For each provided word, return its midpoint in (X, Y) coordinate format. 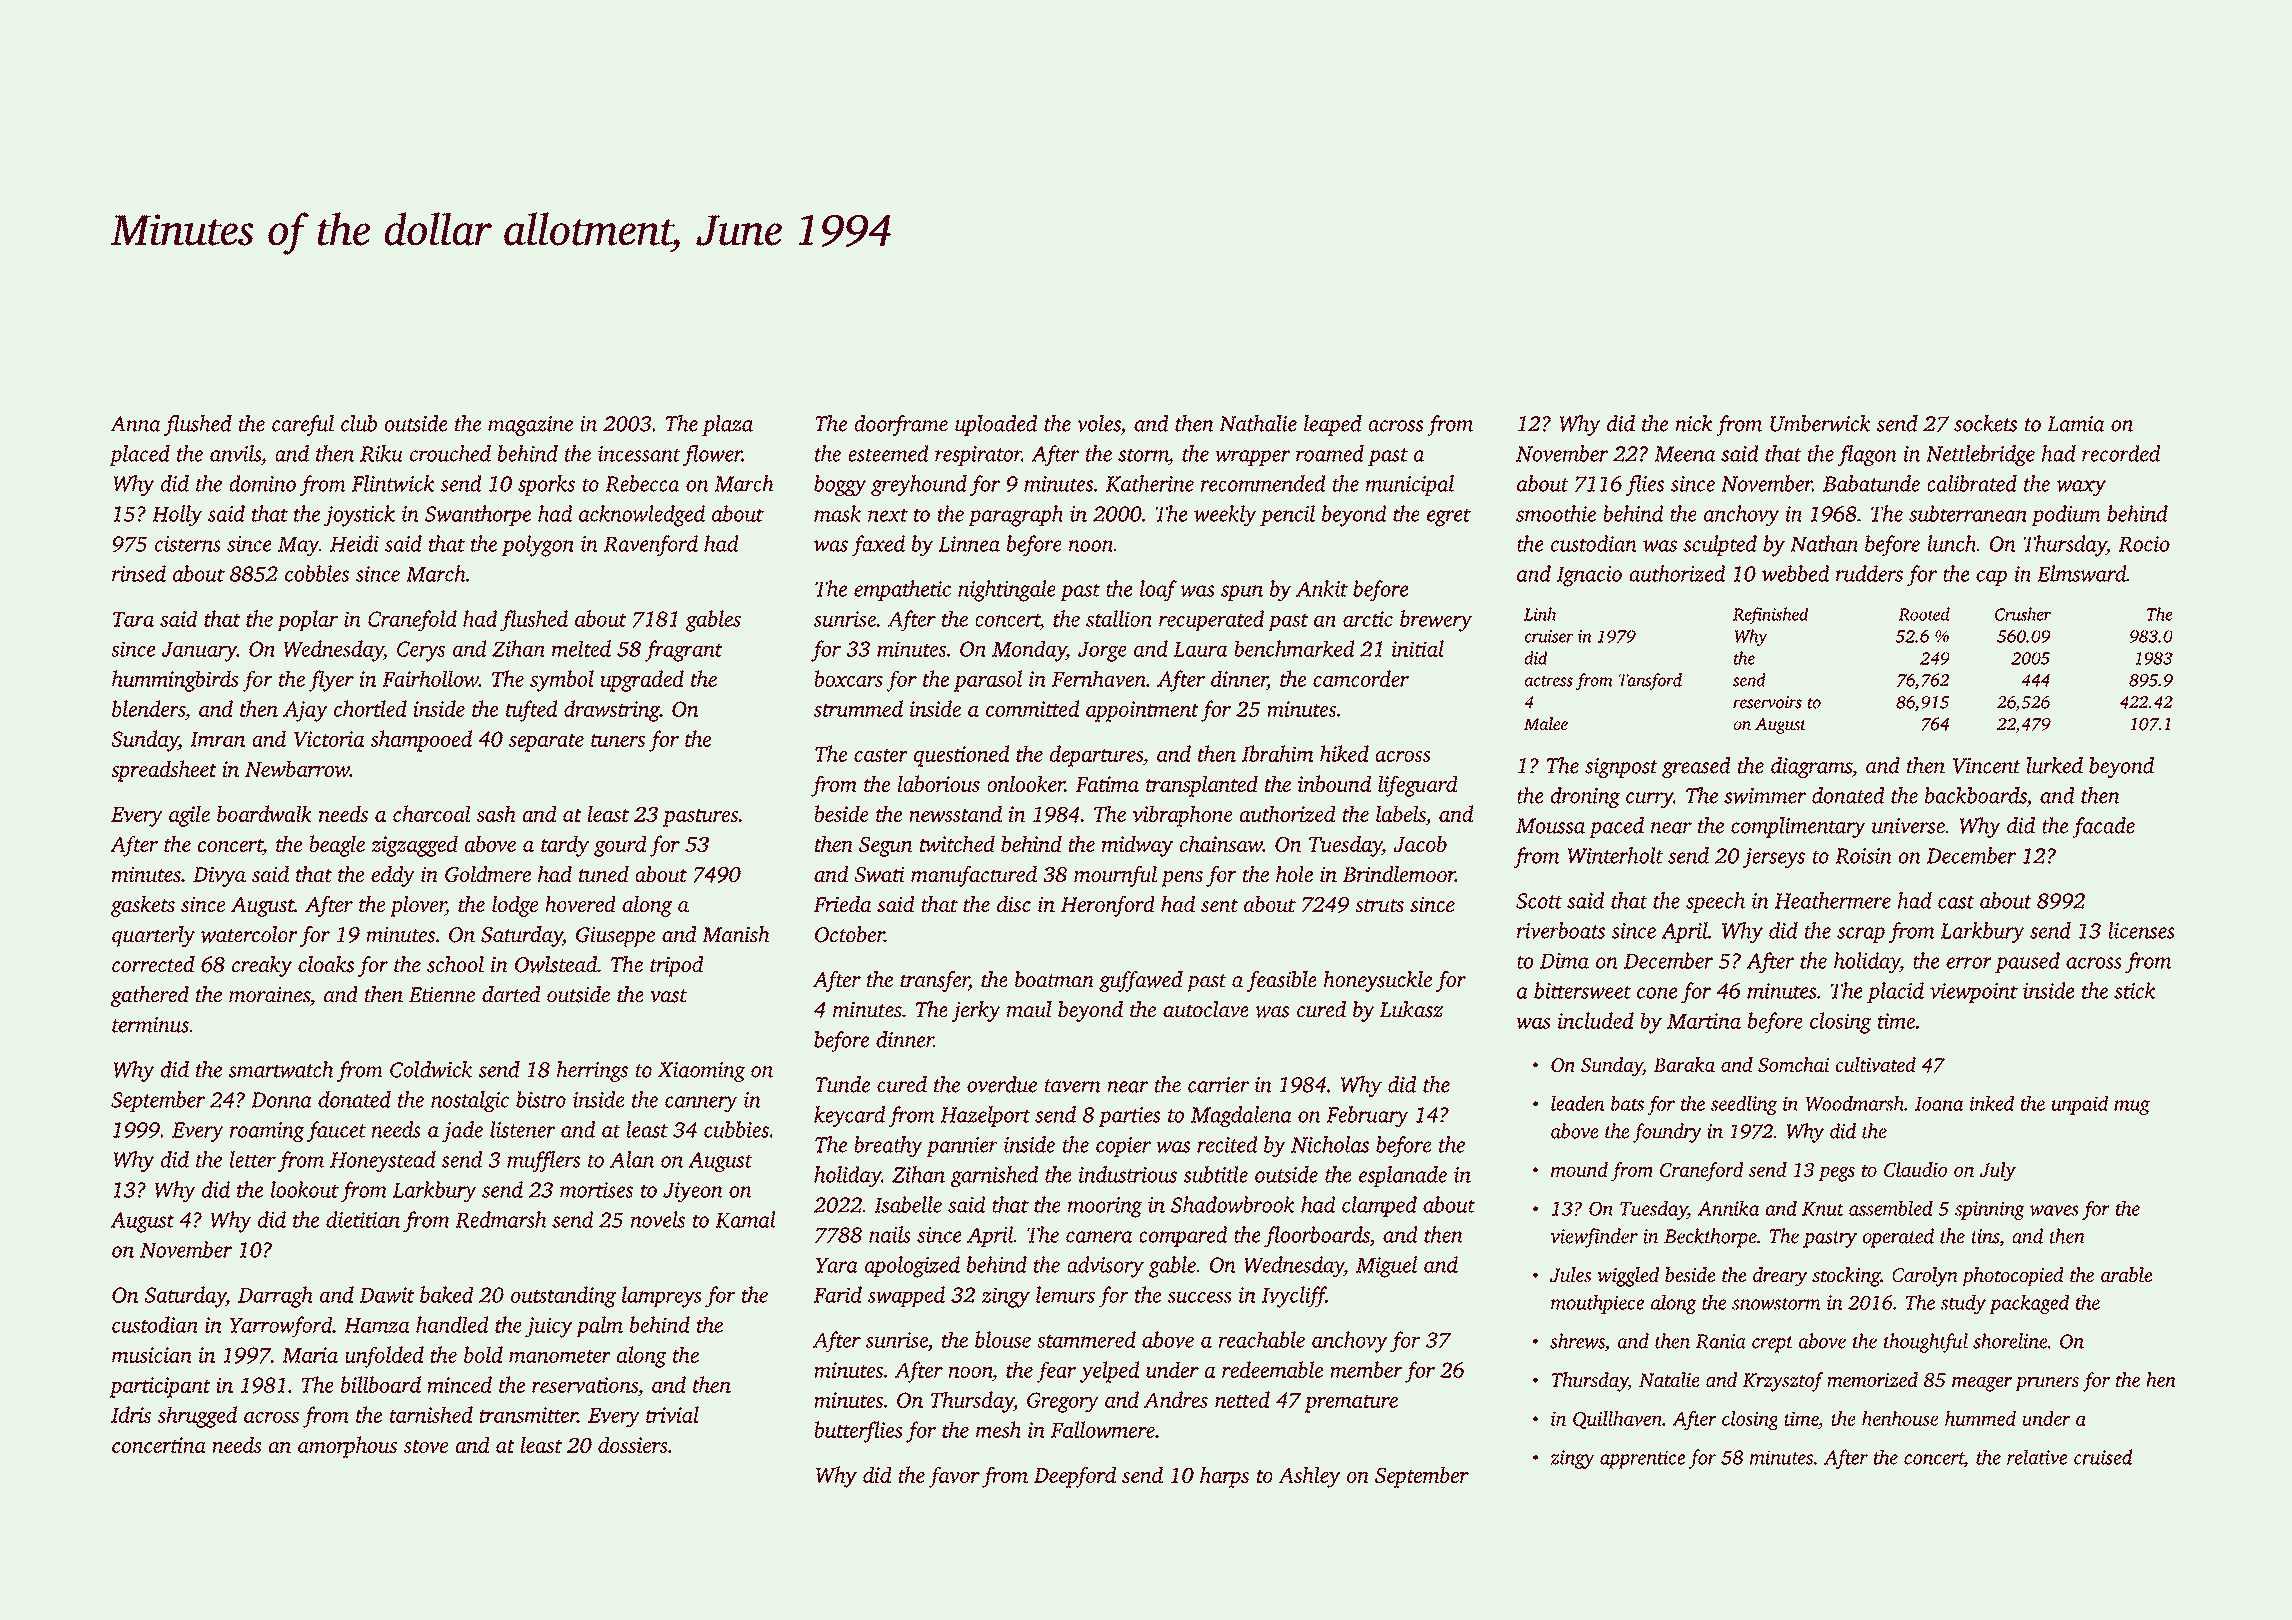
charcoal (431, 813)
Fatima (1107, 784)
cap (1991, 578)
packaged (2029, 1304)
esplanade (1403, 1176)
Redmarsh (501, 1219)
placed (139, 455)
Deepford (1075, 1477)
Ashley (1309, 1477)
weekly (1225, 516)
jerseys (1774, 858)
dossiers (633, 1444)
